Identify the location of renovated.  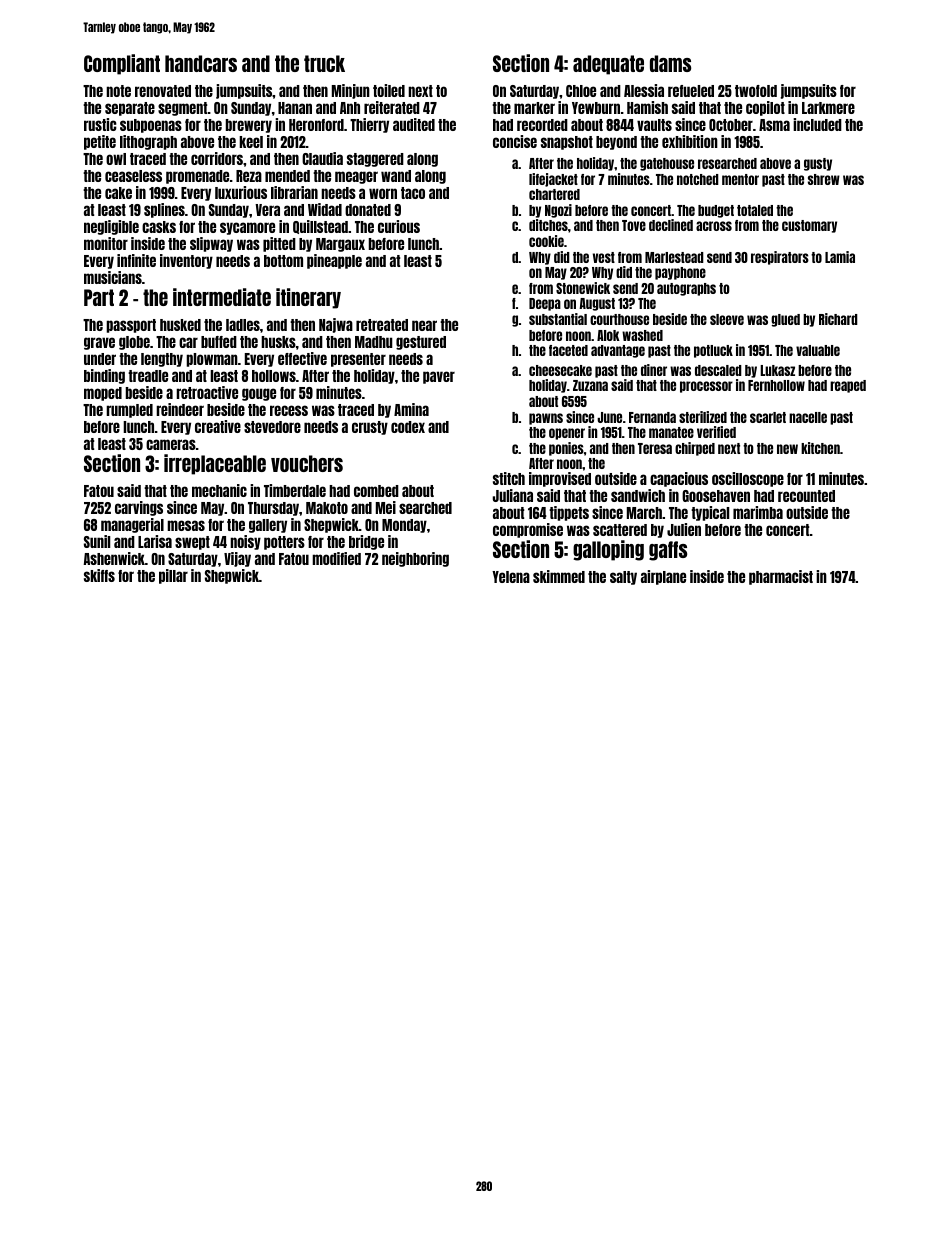
(163, 91).
